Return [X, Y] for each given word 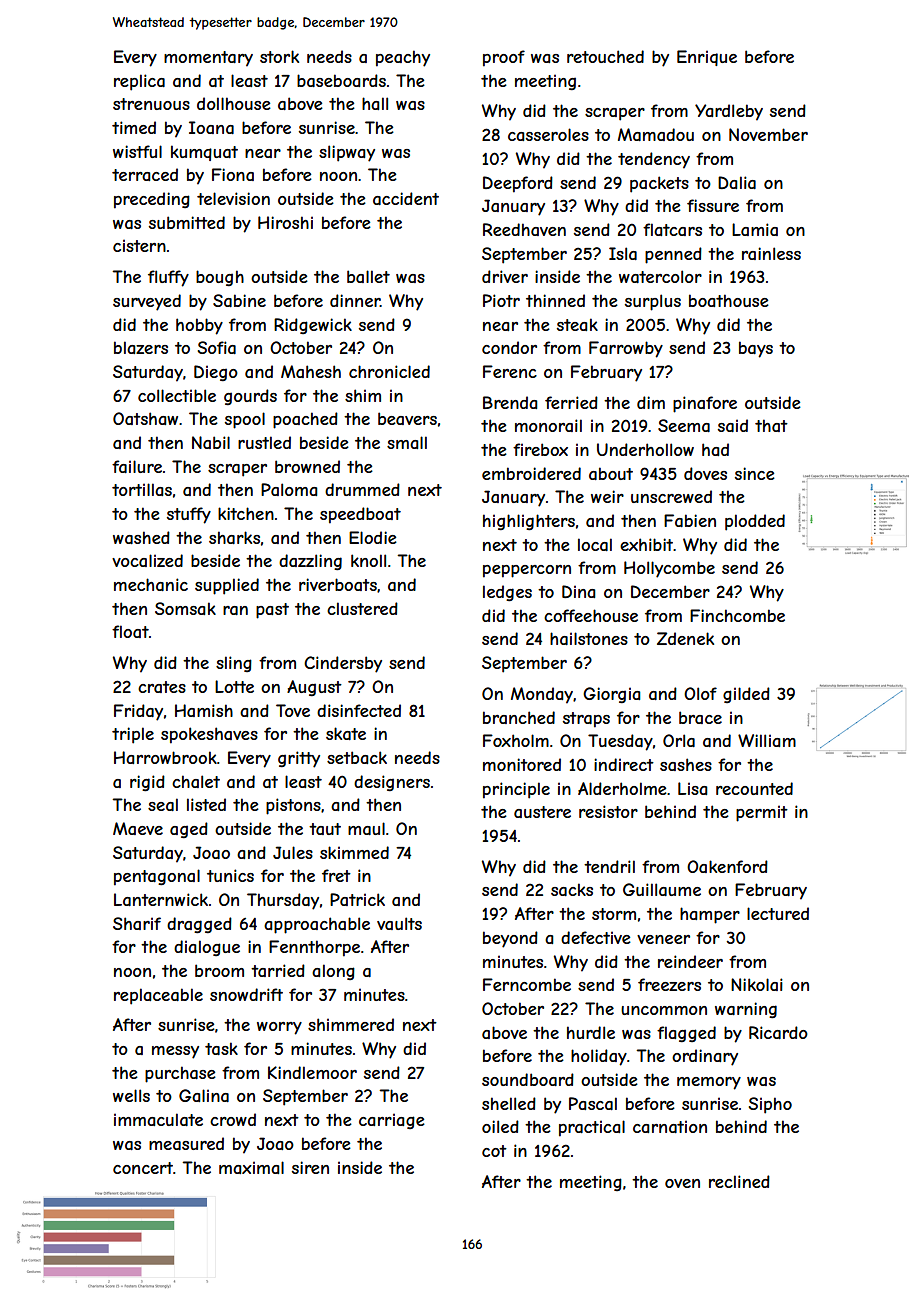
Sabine [239, 300]
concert [143, 1168]
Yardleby [729, 112]
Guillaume [662, 889]
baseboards [341, 80]
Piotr [501, 300]
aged [189, 830]
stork [279, 56]
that [771, 425]
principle [516, 790]
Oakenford [727, 866]
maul [366, 828]
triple [133, 735]
